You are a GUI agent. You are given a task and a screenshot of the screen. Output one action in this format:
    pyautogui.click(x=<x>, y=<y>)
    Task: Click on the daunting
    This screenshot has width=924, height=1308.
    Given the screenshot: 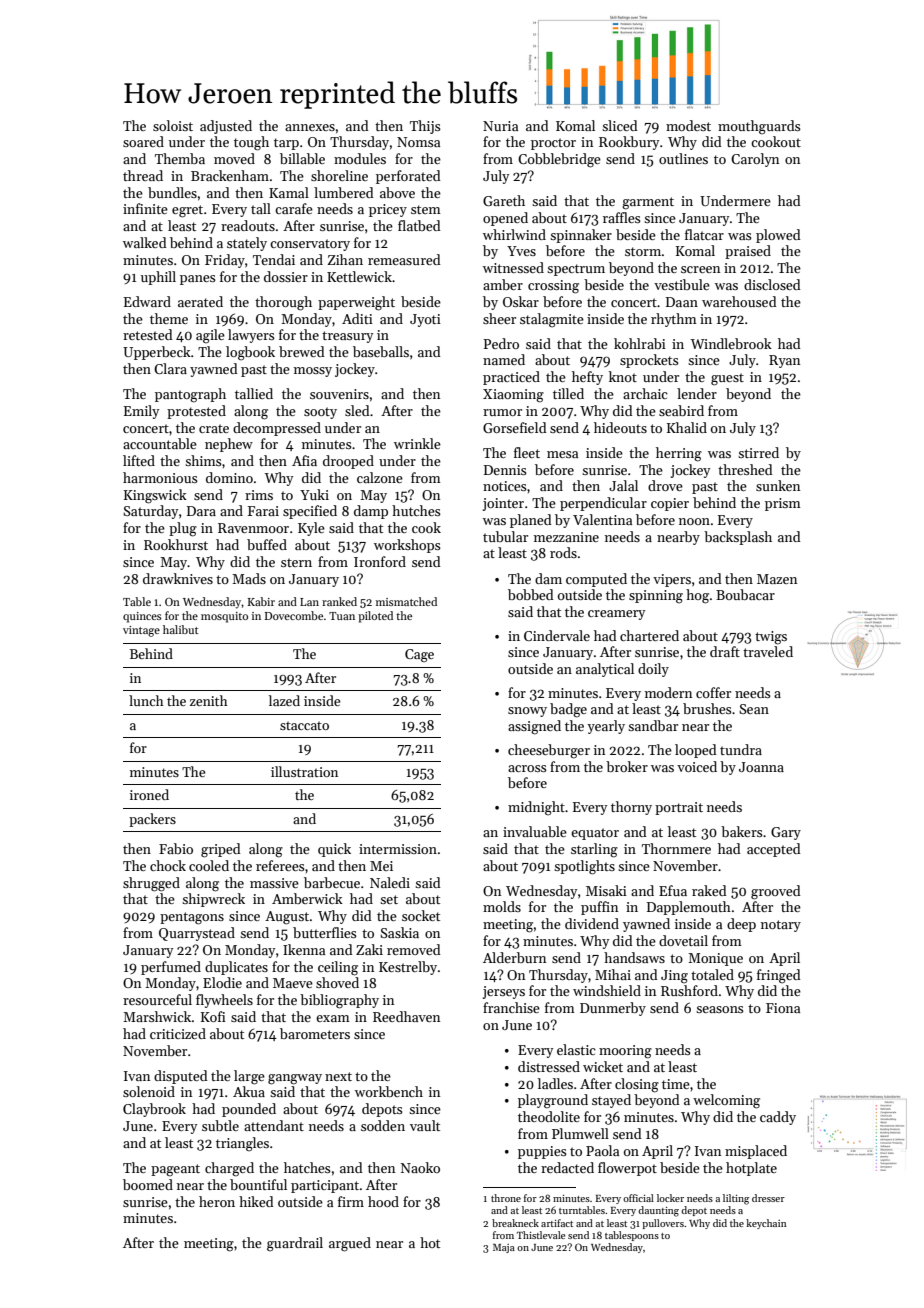 What is the action you would take?
    pyautogui.click(x=658, y=1211)
